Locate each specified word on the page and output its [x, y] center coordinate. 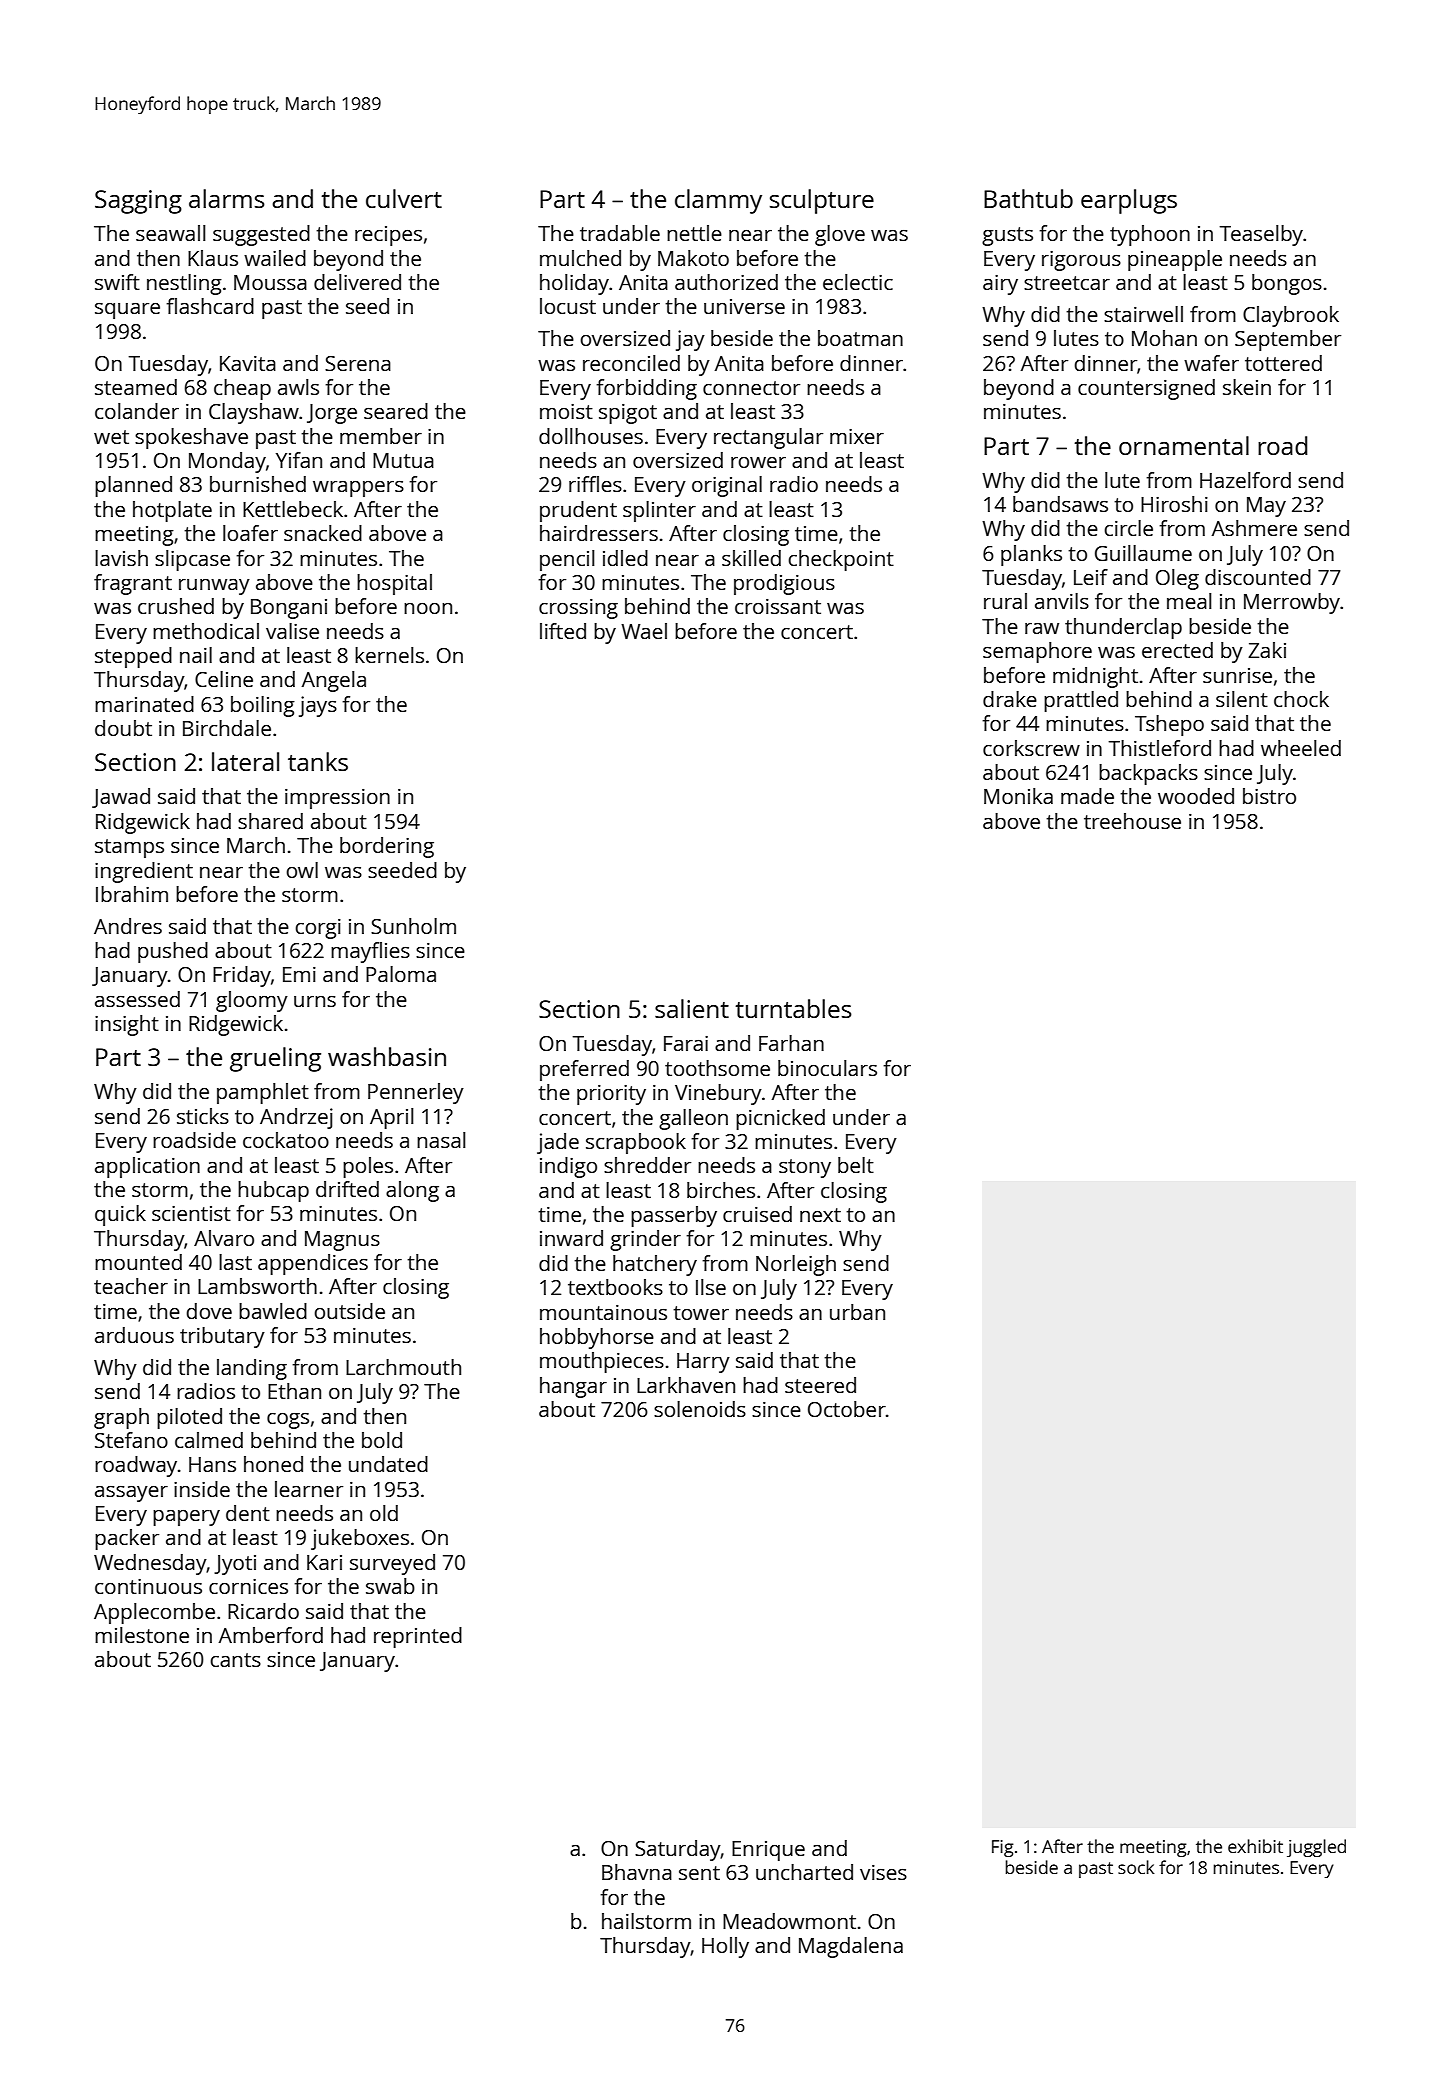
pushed [173, 952]
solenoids [700, 1409]
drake [1010, 699]
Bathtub [1028, 198]
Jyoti [235, 1565]
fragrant [133, 584]
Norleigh [796, 1265]
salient [692, 1008]
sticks [203, 1116]
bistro [1269, 796]
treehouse [1132, 821]
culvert [404, 198]
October [847, 1409]
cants [235, 1660]
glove [840, 235]
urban [857, 1312]
